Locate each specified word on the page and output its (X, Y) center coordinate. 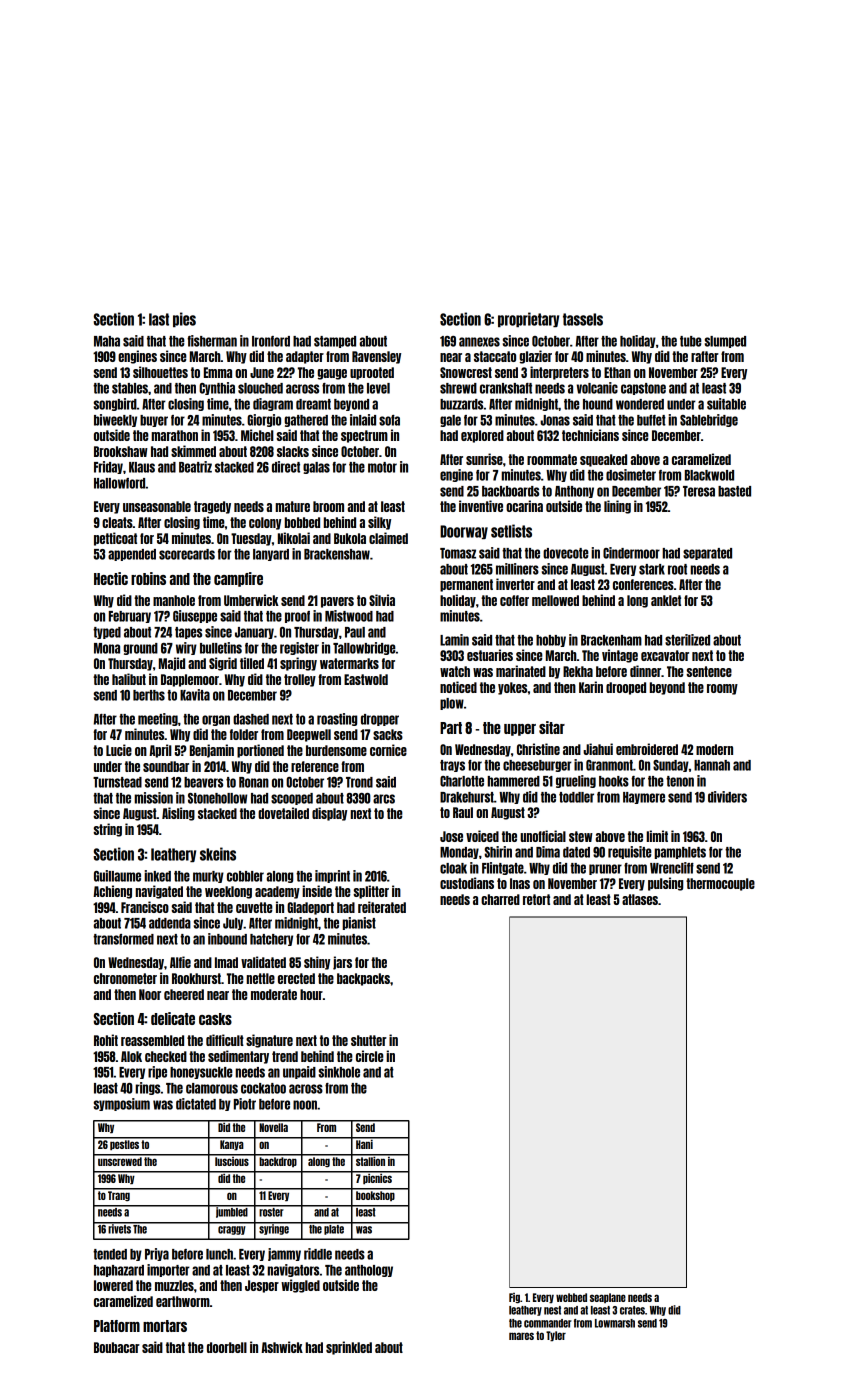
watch (455, 671)
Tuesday (251, 539)
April (160, 751)
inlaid (363, 420)
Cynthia (217, 388)
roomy (722, 689)
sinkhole (339, 1072)
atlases (640, 899)
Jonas (555, 420)
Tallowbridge (364, 648)
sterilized (687, 640)
